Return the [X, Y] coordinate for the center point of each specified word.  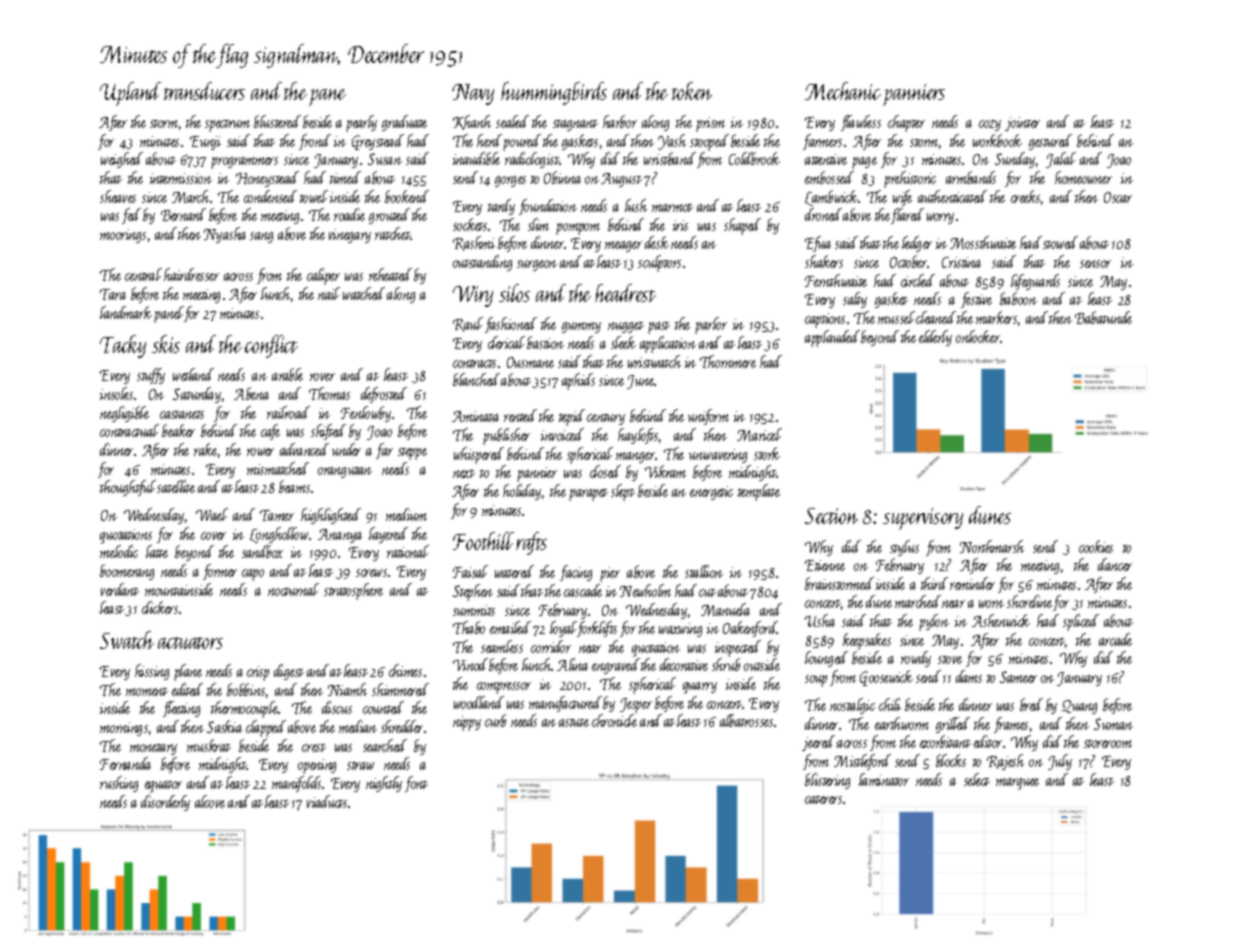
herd [489, 140]
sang [261, 237]
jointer [1022, 124]
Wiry [473, 296]
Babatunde [1103, 317]
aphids [578, 381]
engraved [616, 666]
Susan [385, 159]
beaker [178, 430]
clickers [160, 607]
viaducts [327, 801]
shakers [824, 261]
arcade [1115, 639]
